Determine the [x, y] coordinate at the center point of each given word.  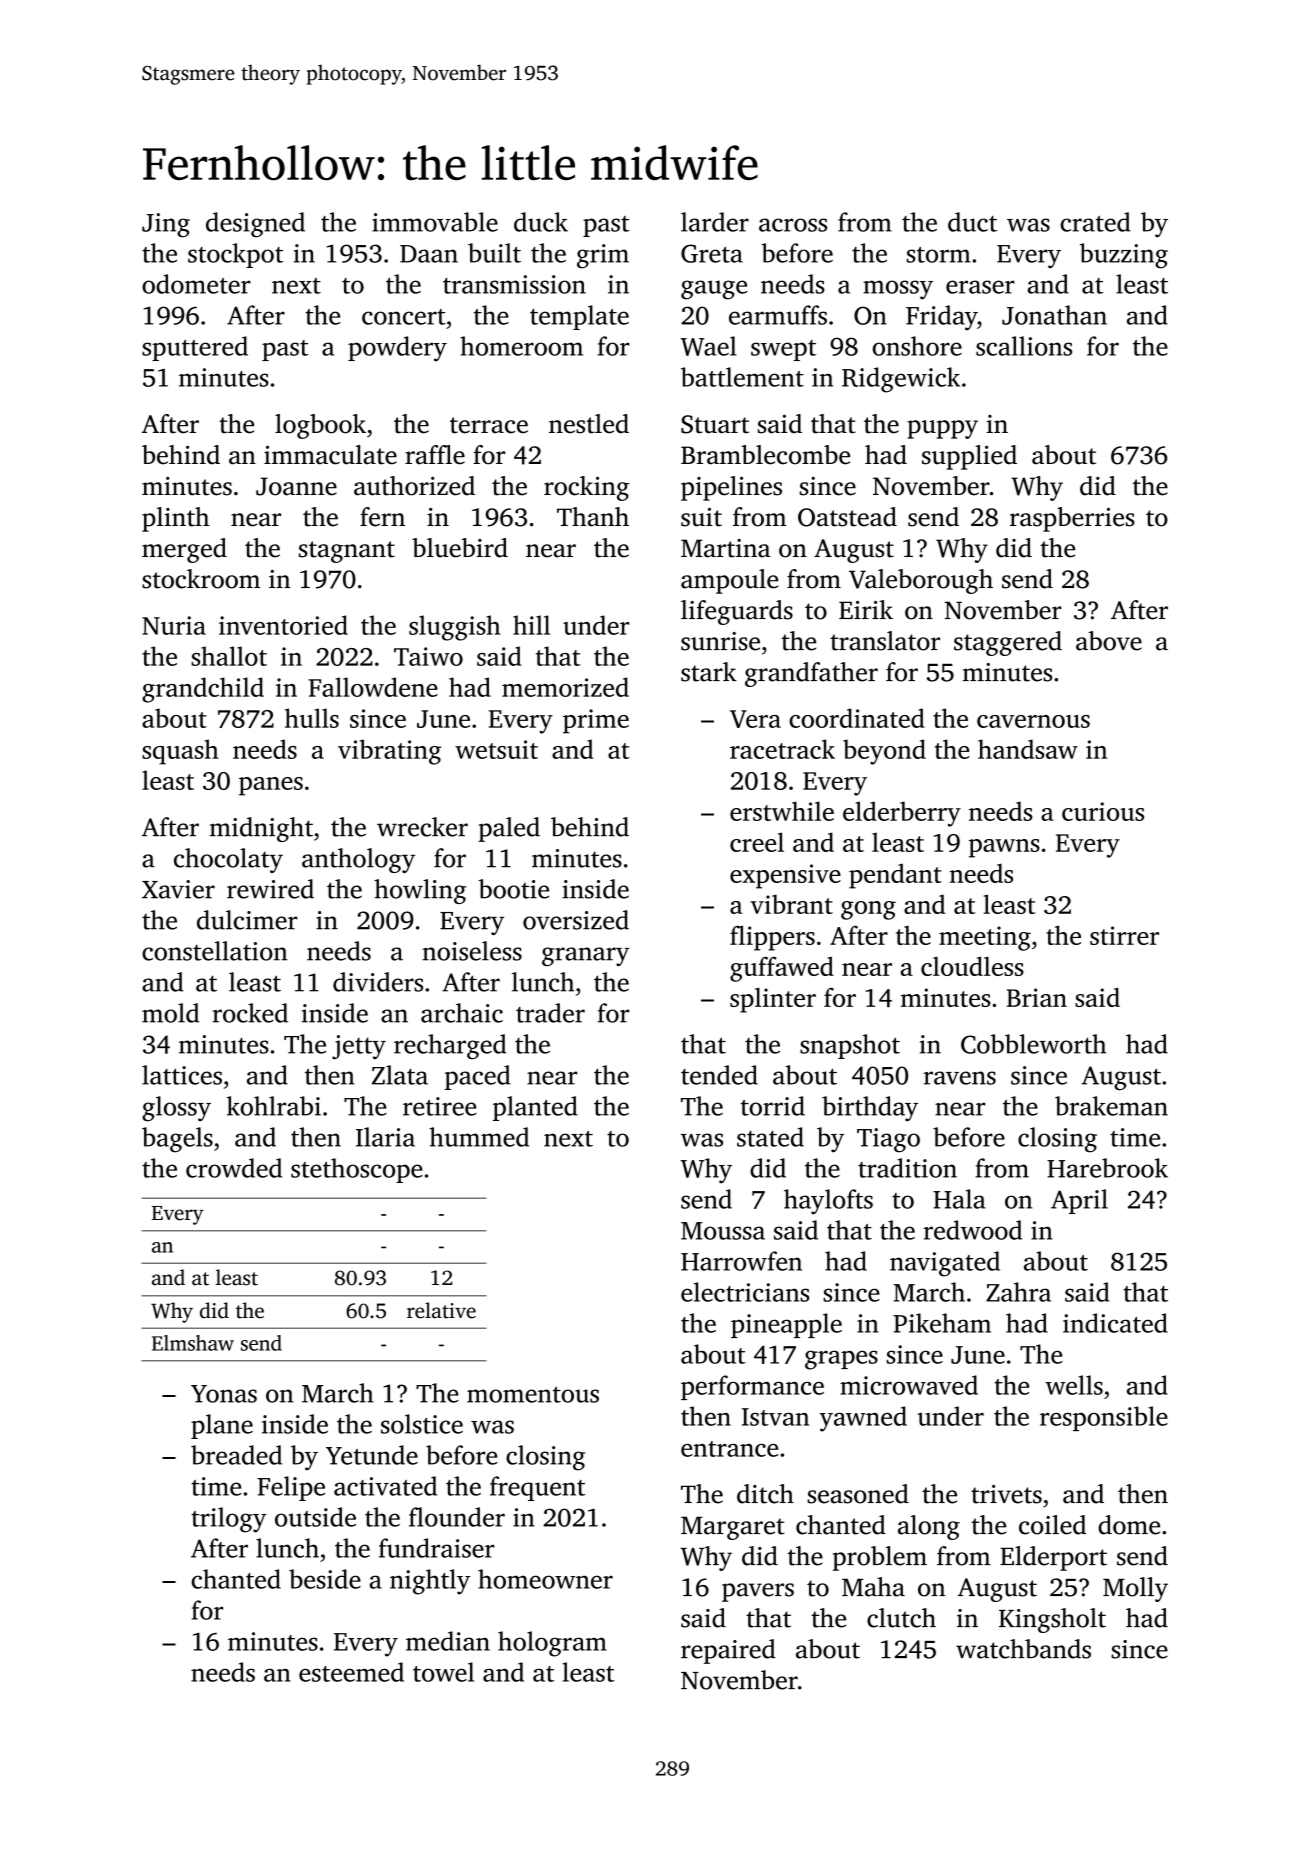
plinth [175, 519]
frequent [537, 1488]
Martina [726, 548]
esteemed [351, 1672]
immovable [435, 222]
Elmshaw [193, 1343]
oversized [576, 920]
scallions [1024, 346]
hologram [552, 1644]
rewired [270, 889]
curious [1103, 811]
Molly [1135, 1589]
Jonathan [1054, 315]
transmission [514, 284]
